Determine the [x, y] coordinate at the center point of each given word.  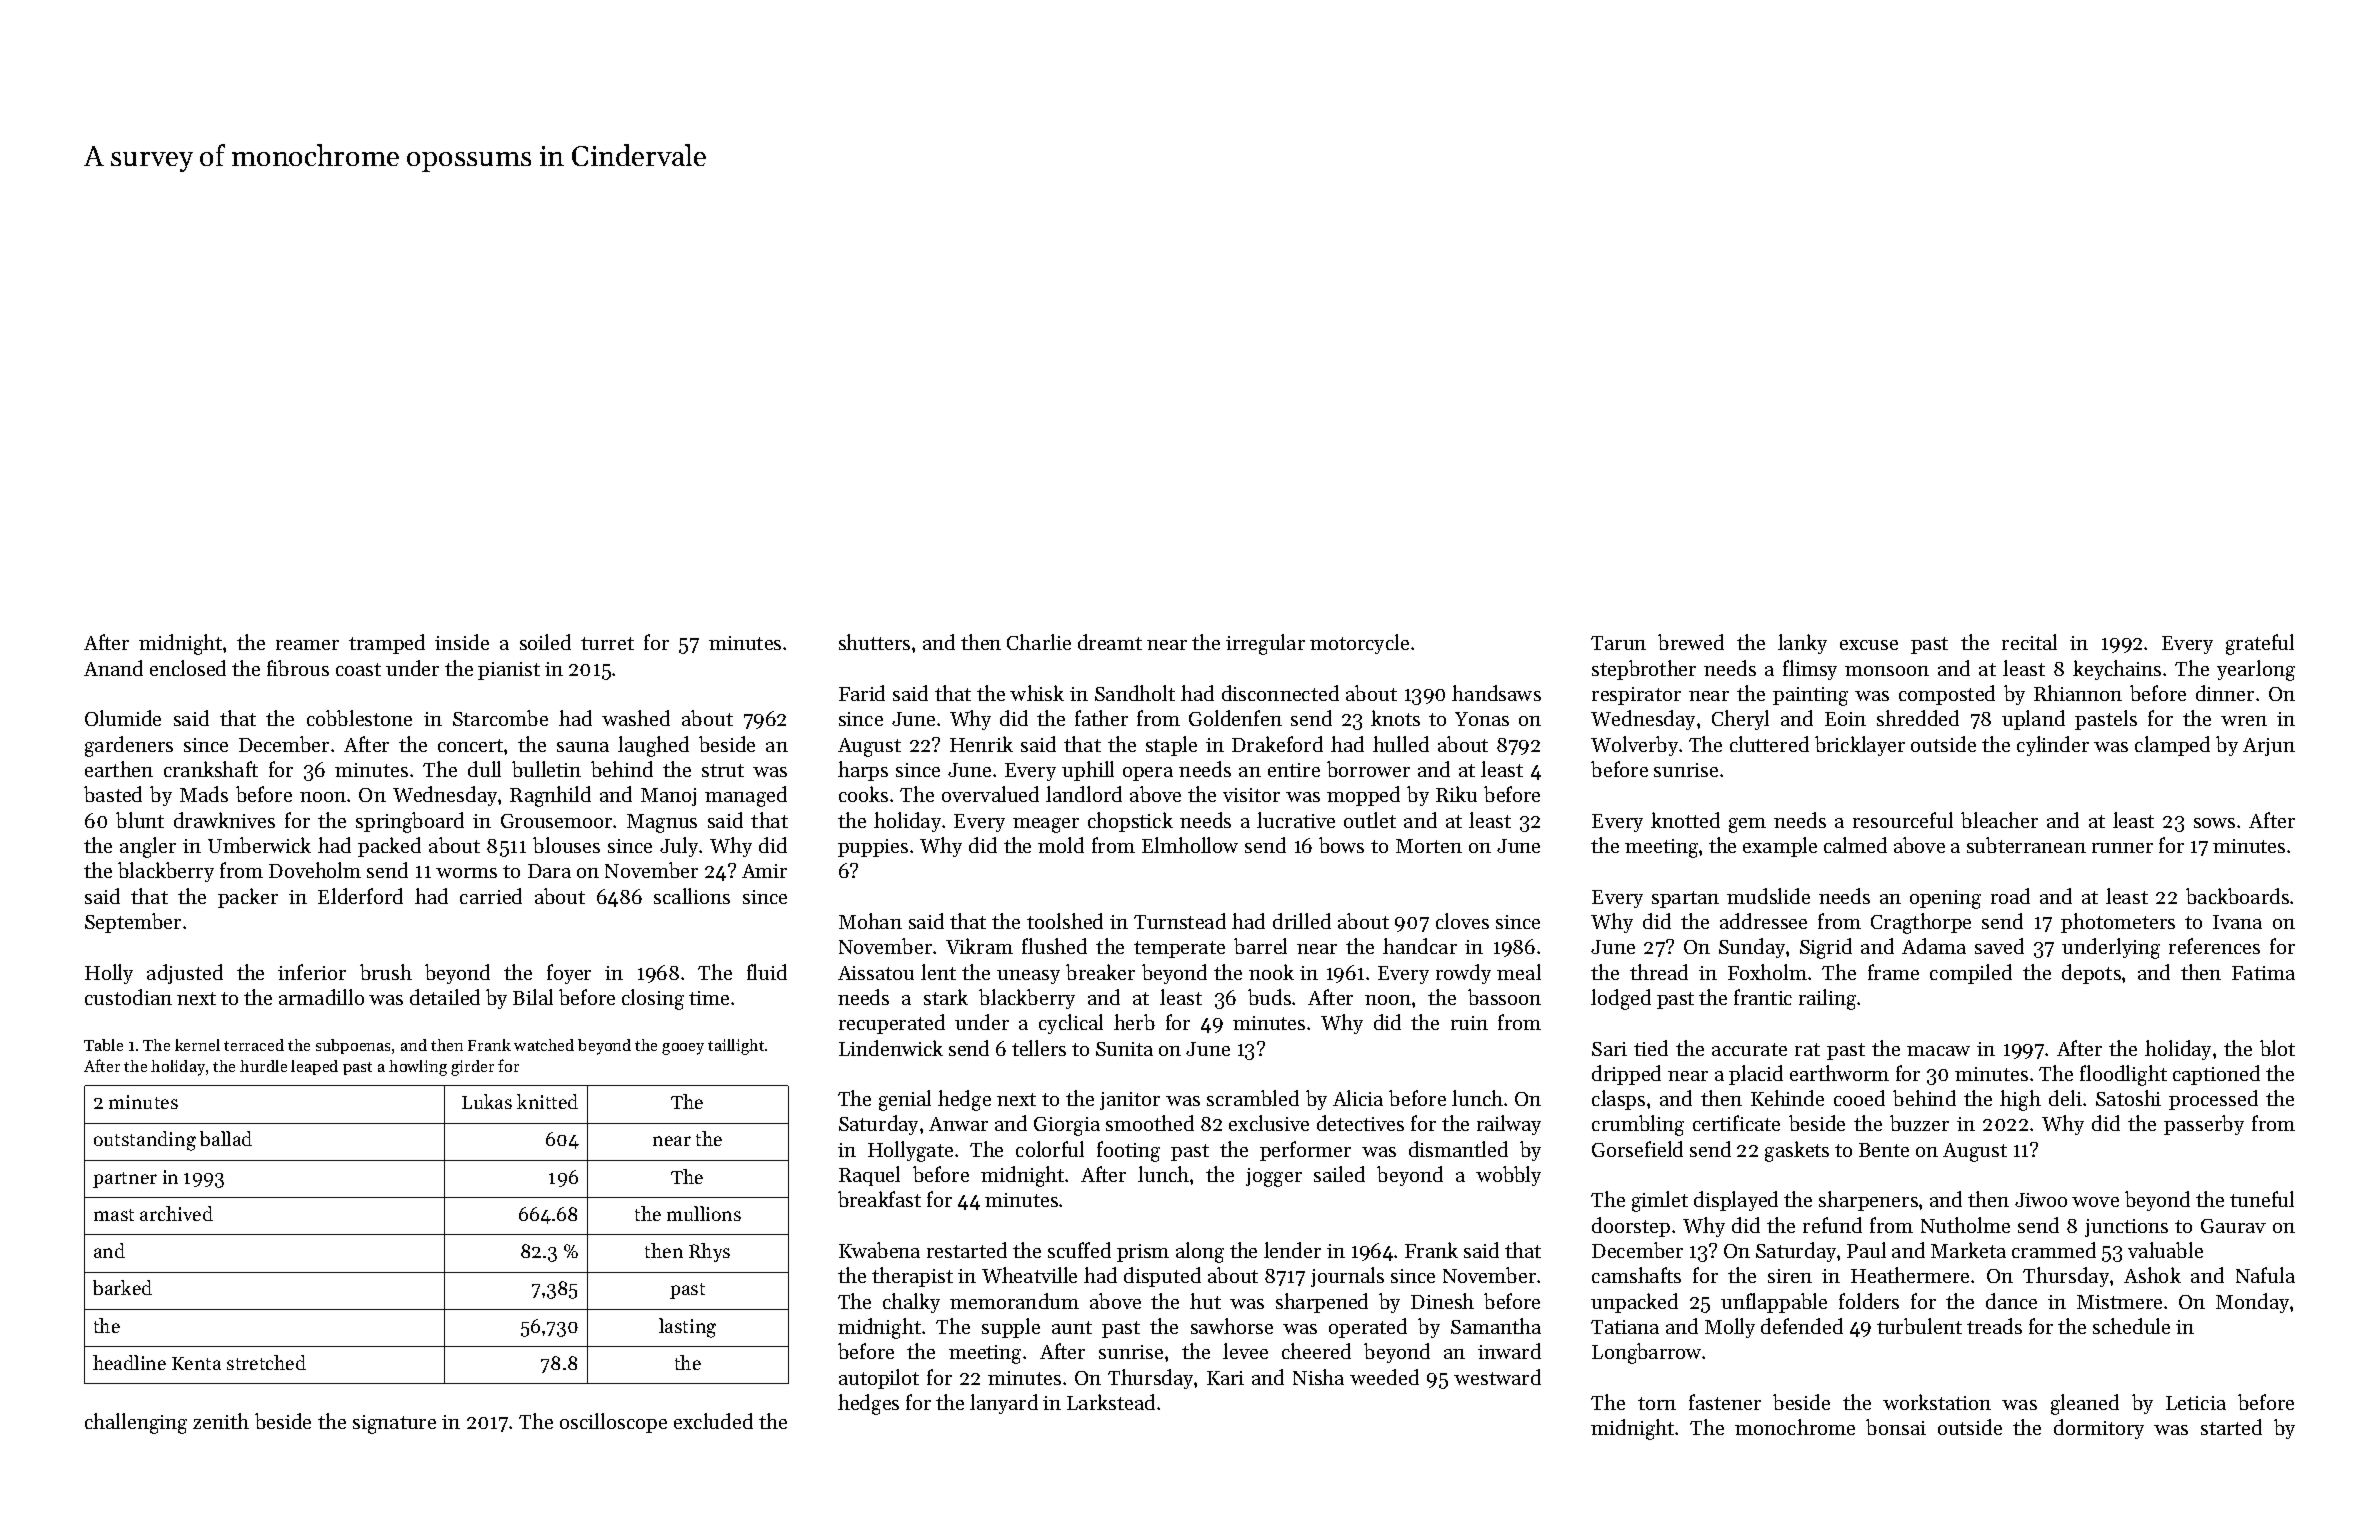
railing [1828, 999]
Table [103, 1045]
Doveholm [315, 870]
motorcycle [1359, 644]
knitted [547, 1101]
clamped [2172, 746]
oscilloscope [613, 1423]
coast [358, 669]
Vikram [979, 946]
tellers [1039, 1048]
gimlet [1660, 1201]
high [2020, 1100]
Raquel [869, 1176]
